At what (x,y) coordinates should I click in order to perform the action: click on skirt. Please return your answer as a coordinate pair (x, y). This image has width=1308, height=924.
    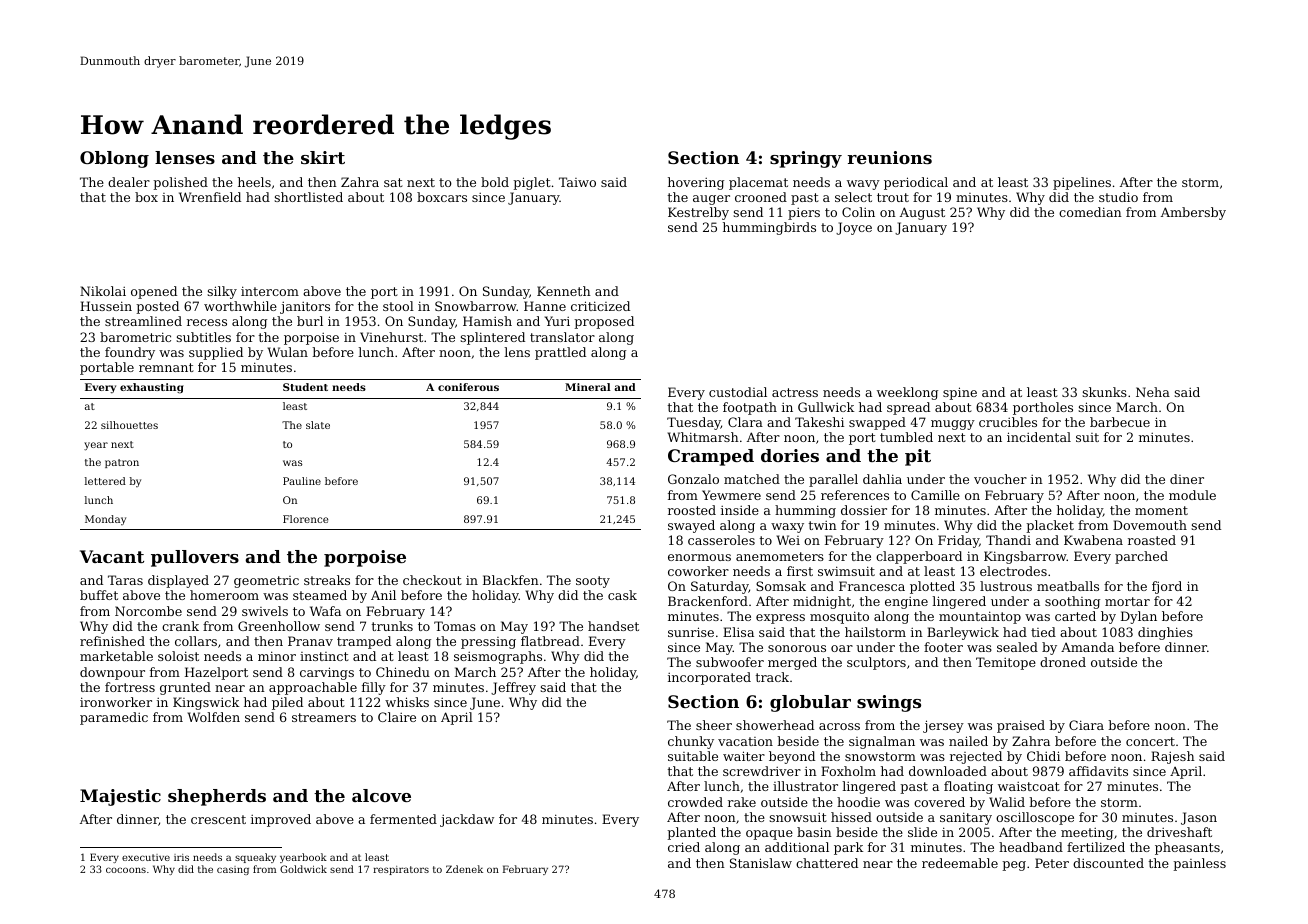
    Looking at the image, I should click on (323, 157).
